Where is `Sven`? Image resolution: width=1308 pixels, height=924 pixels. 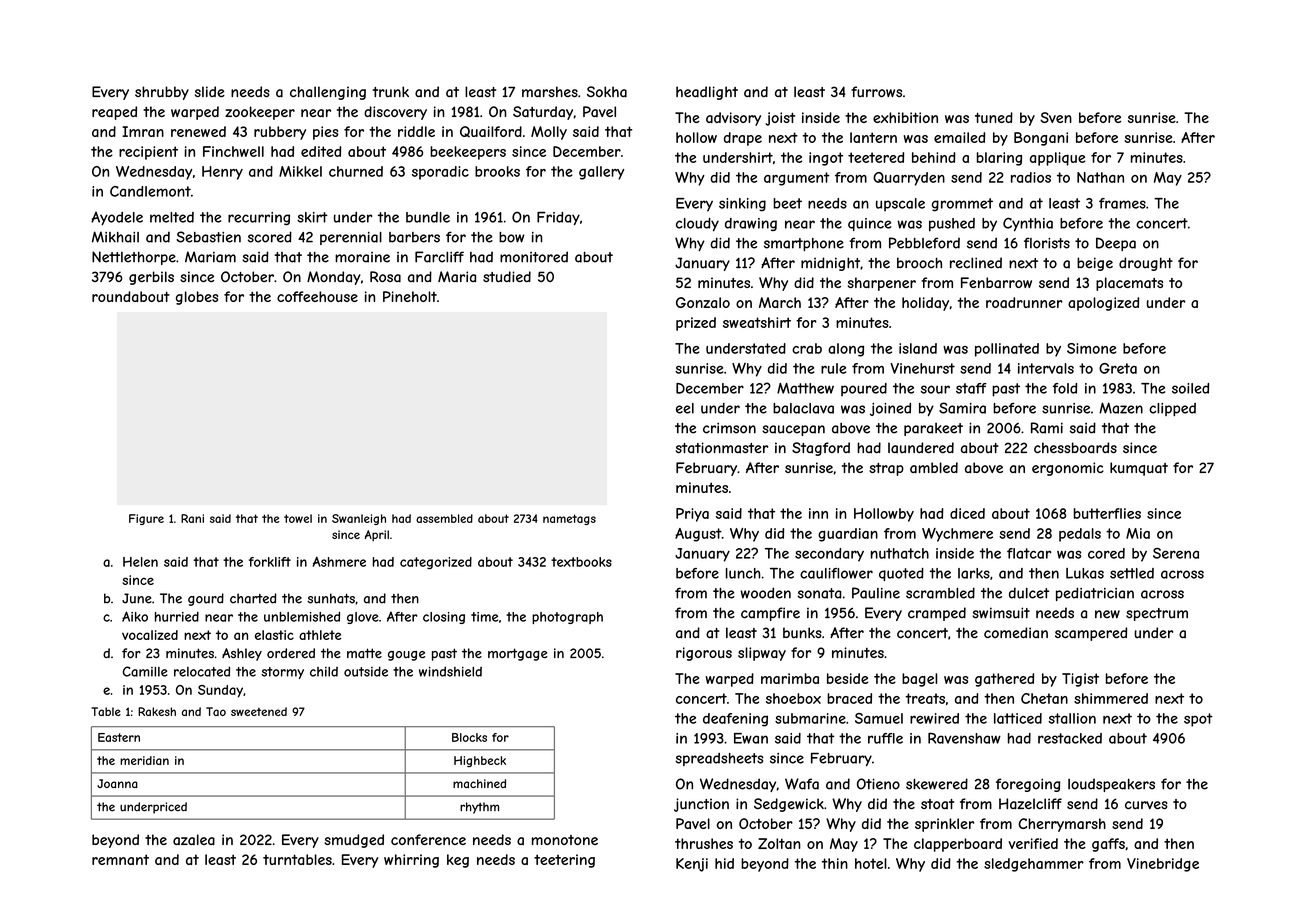 Sven is located at coordinates (1056, 117).
